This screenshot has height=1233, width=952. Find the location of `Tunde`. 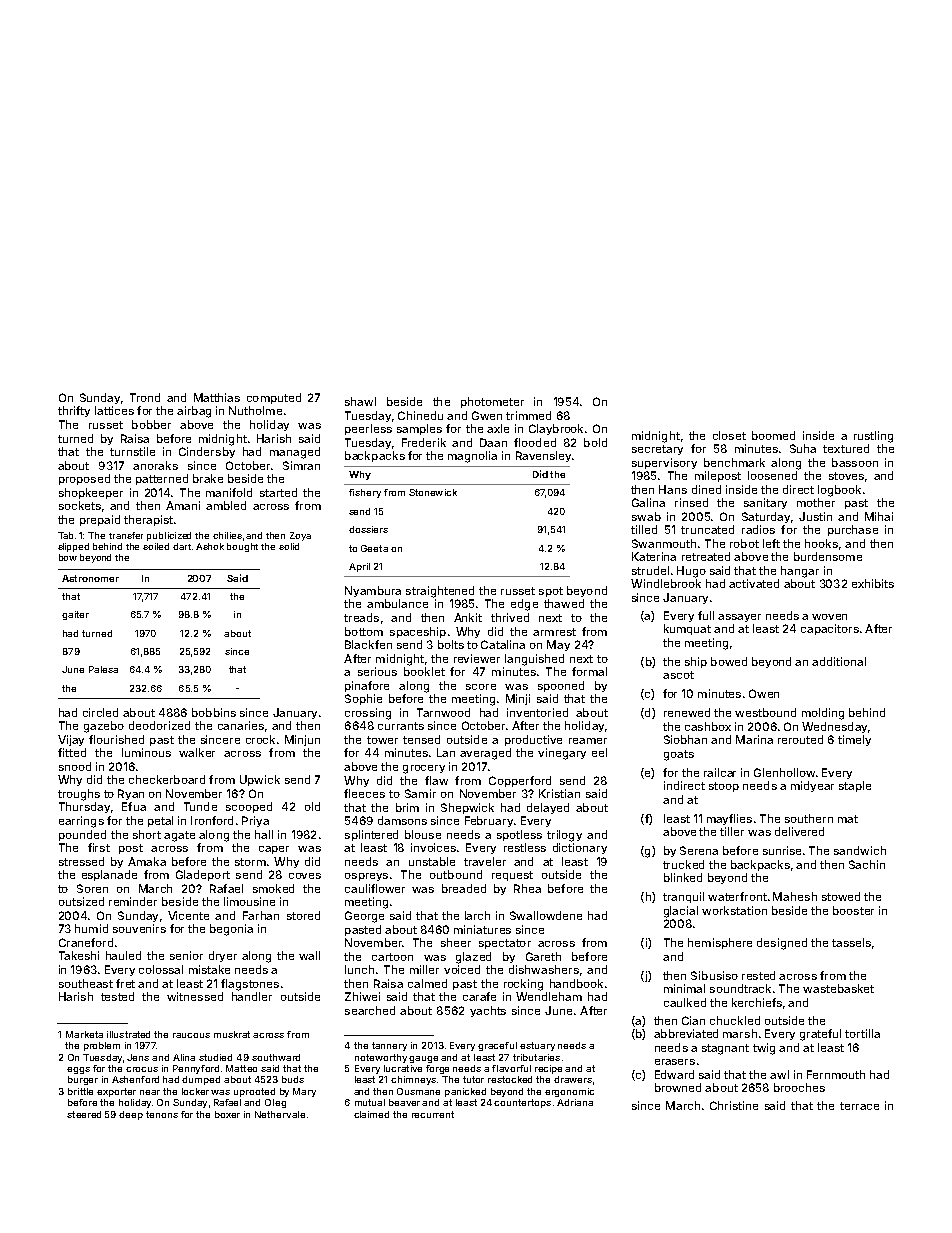

Tunde is located at coordinates (200, 806).
